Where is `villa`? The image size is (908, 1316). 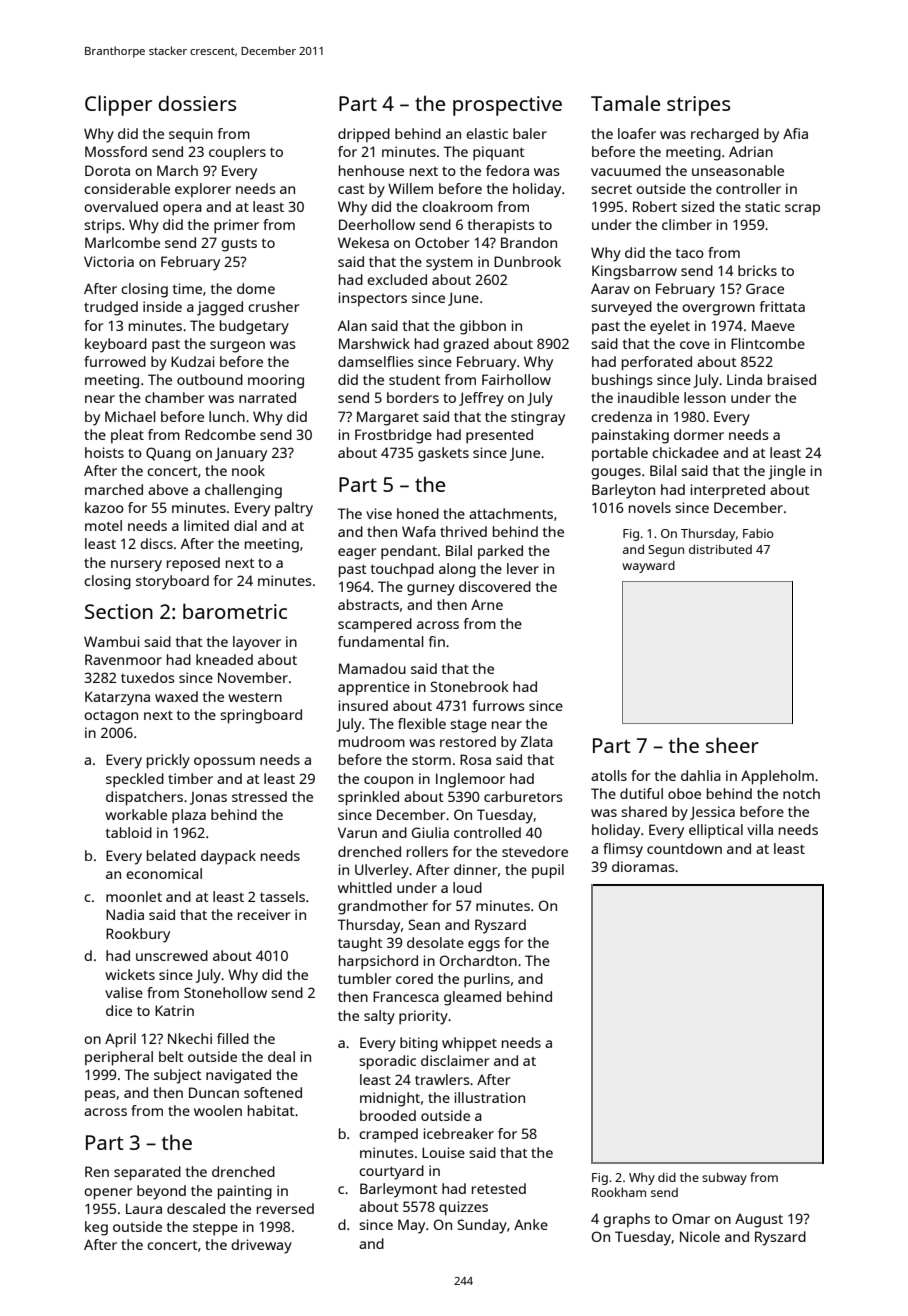
villa is located at coordinates (760, 829).
